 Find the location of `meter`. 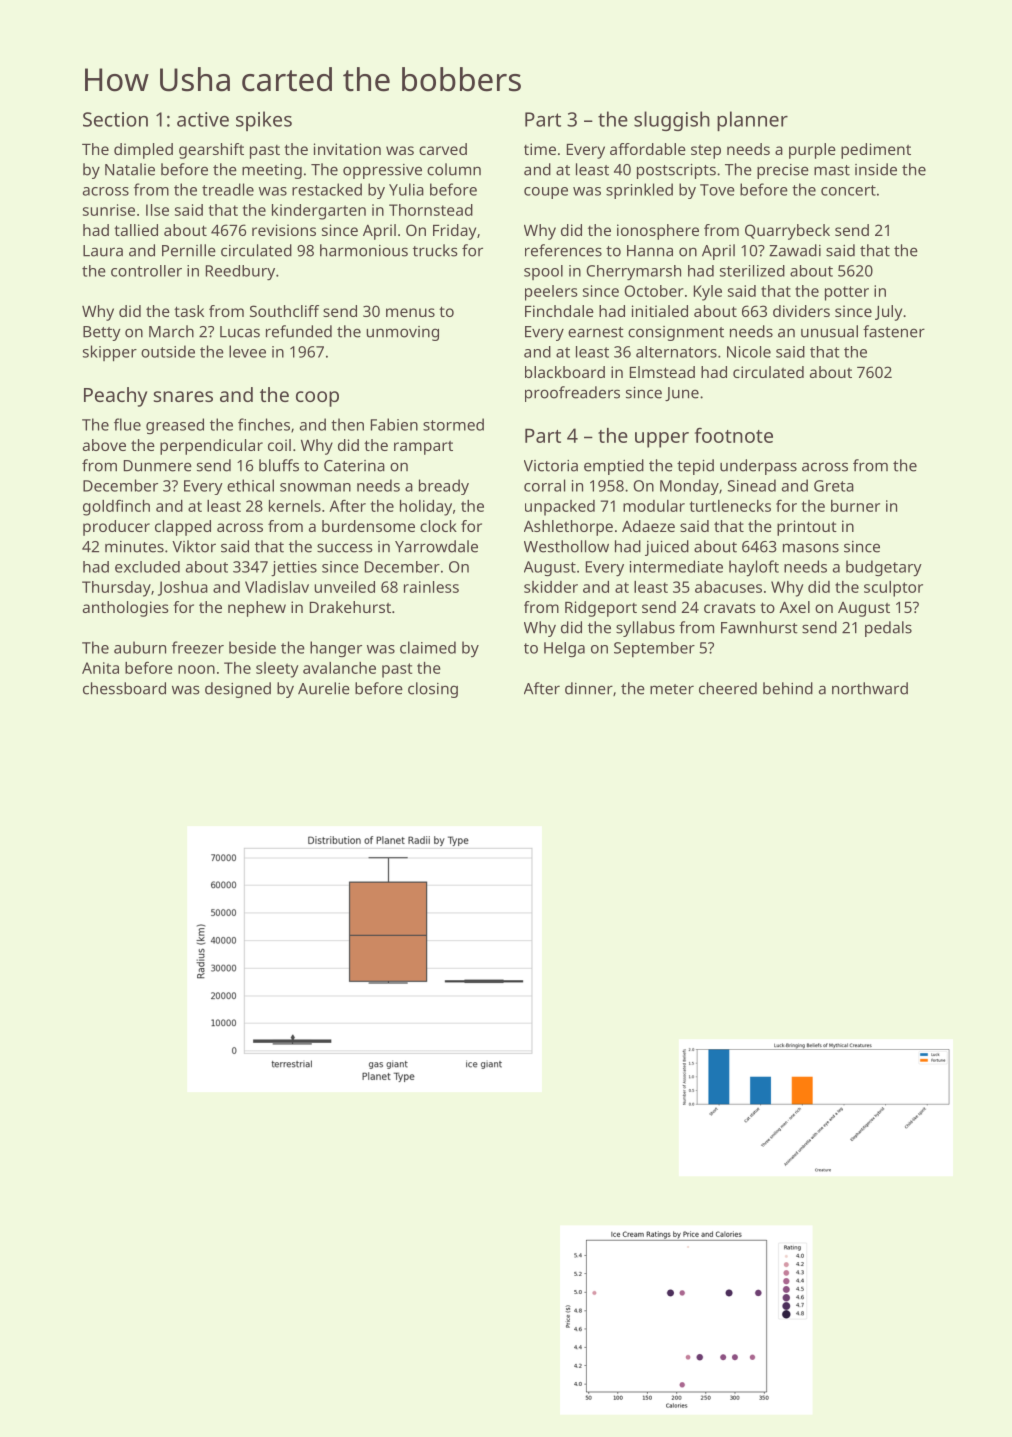

meter is located at coordinates (672, 689).
